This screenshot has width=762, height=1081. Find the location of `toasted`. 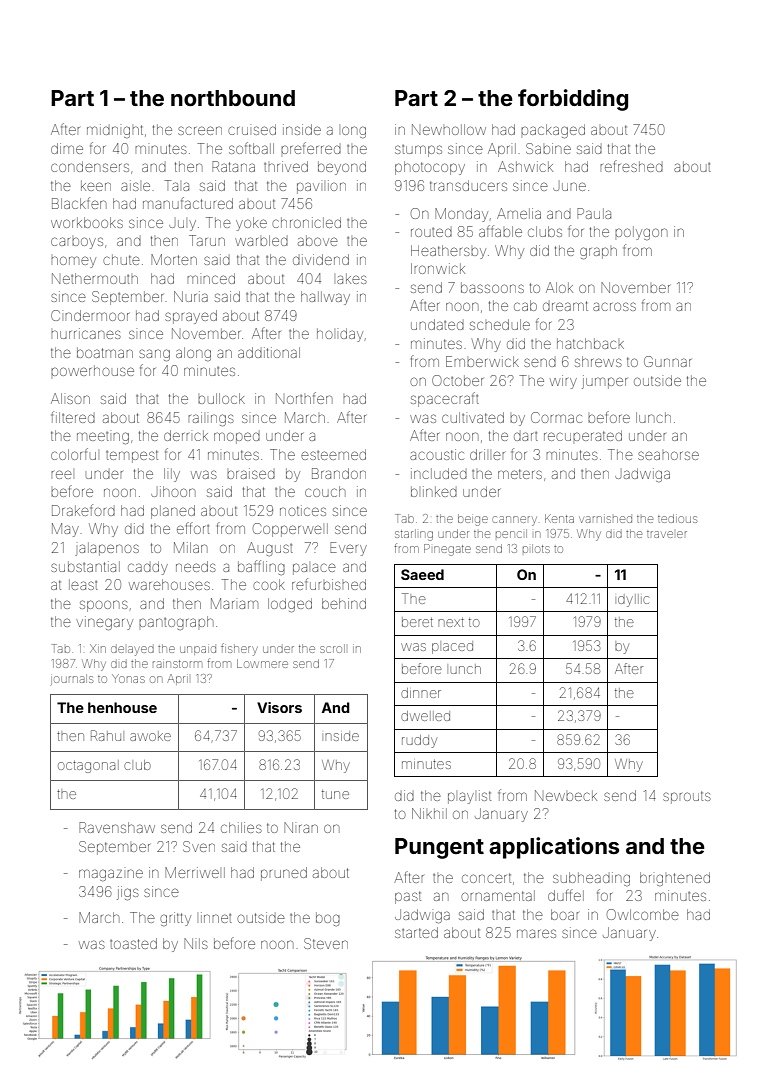

toasted is located at coordinates (133, 943).
